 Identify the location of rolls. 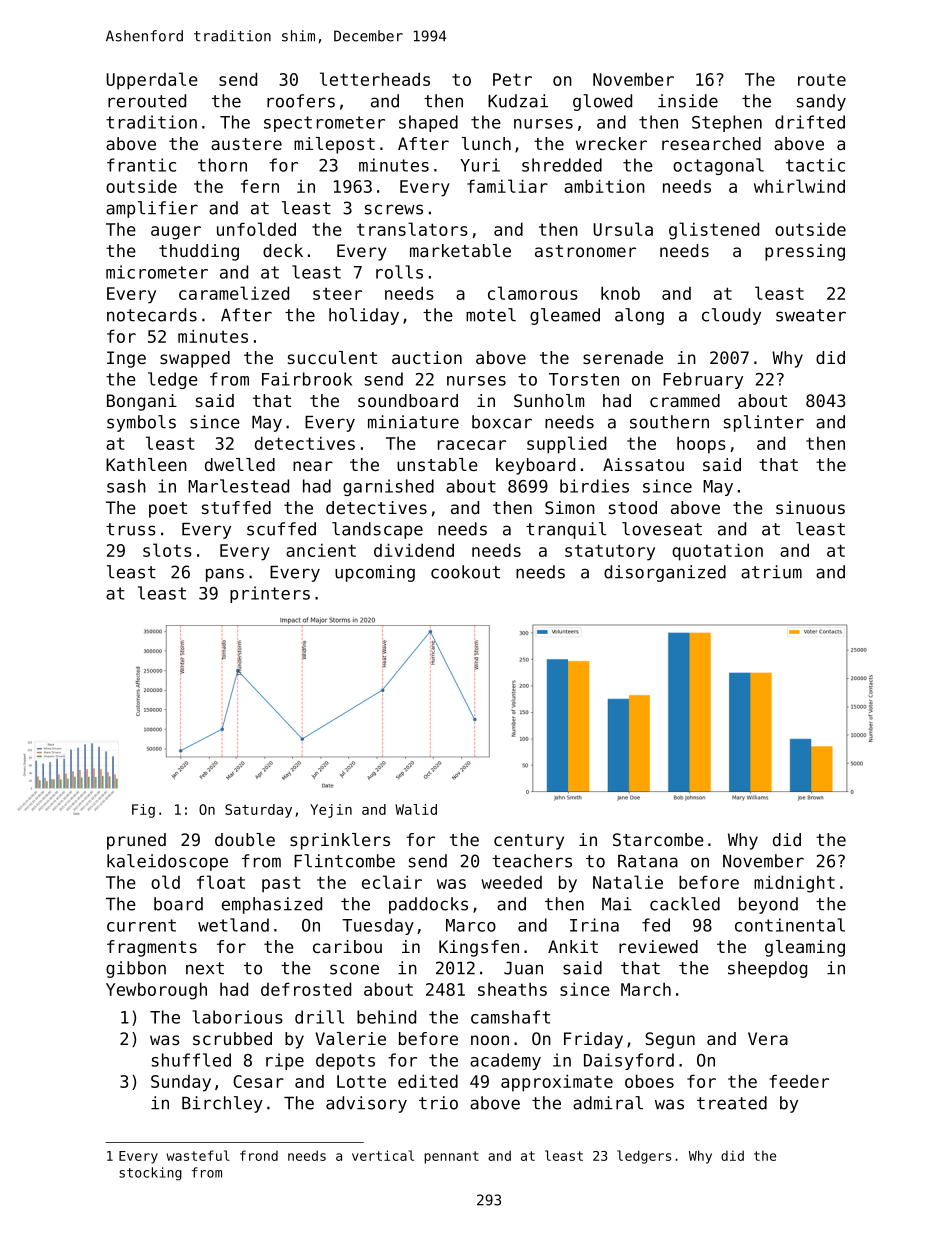
(399, 272).
